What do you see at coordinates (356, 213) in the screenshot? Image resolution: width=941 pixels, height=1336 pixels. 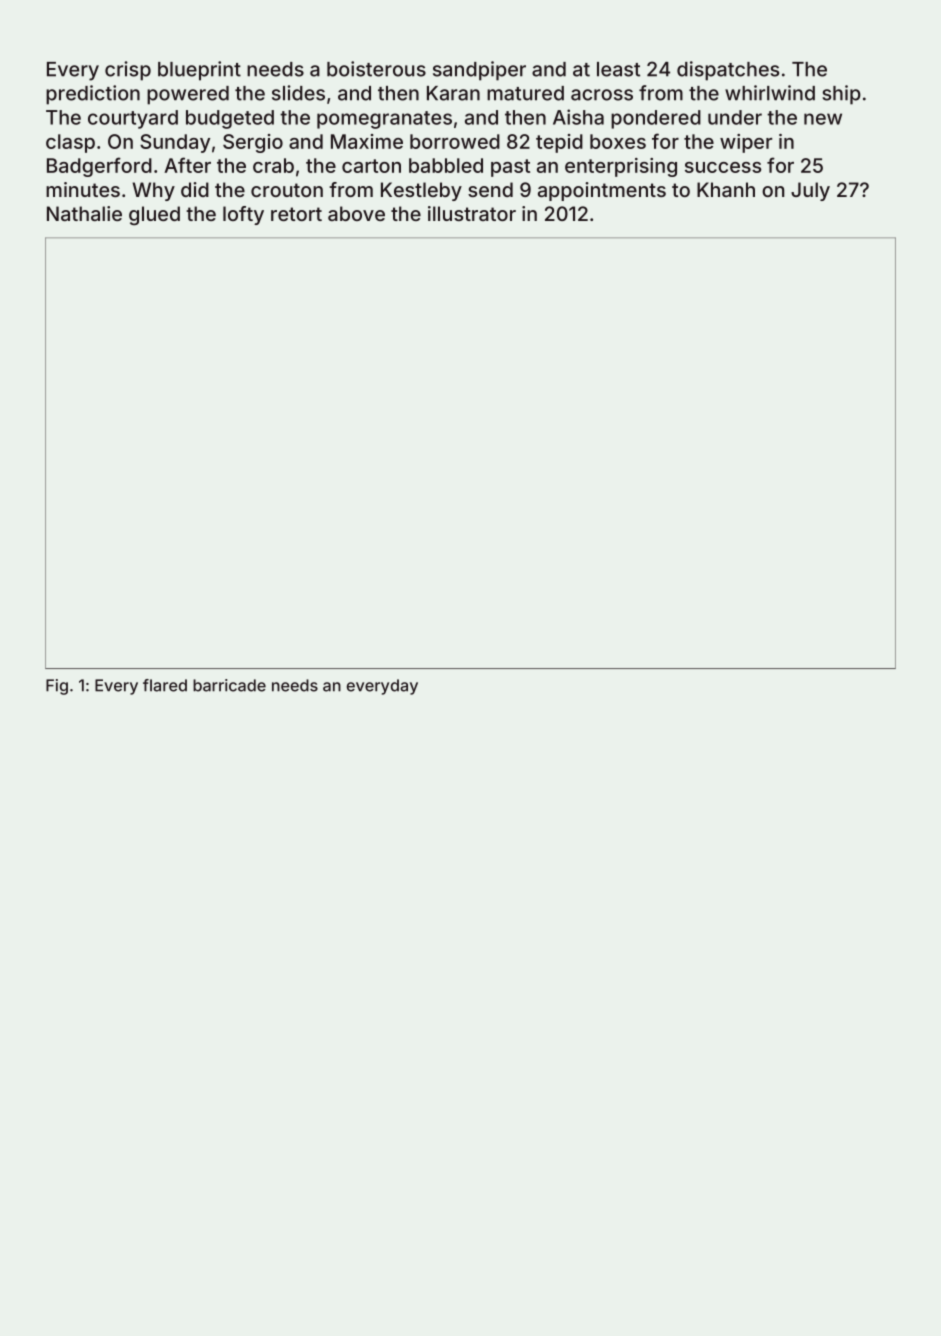 I see `above` at bounding box center [356, 213].
